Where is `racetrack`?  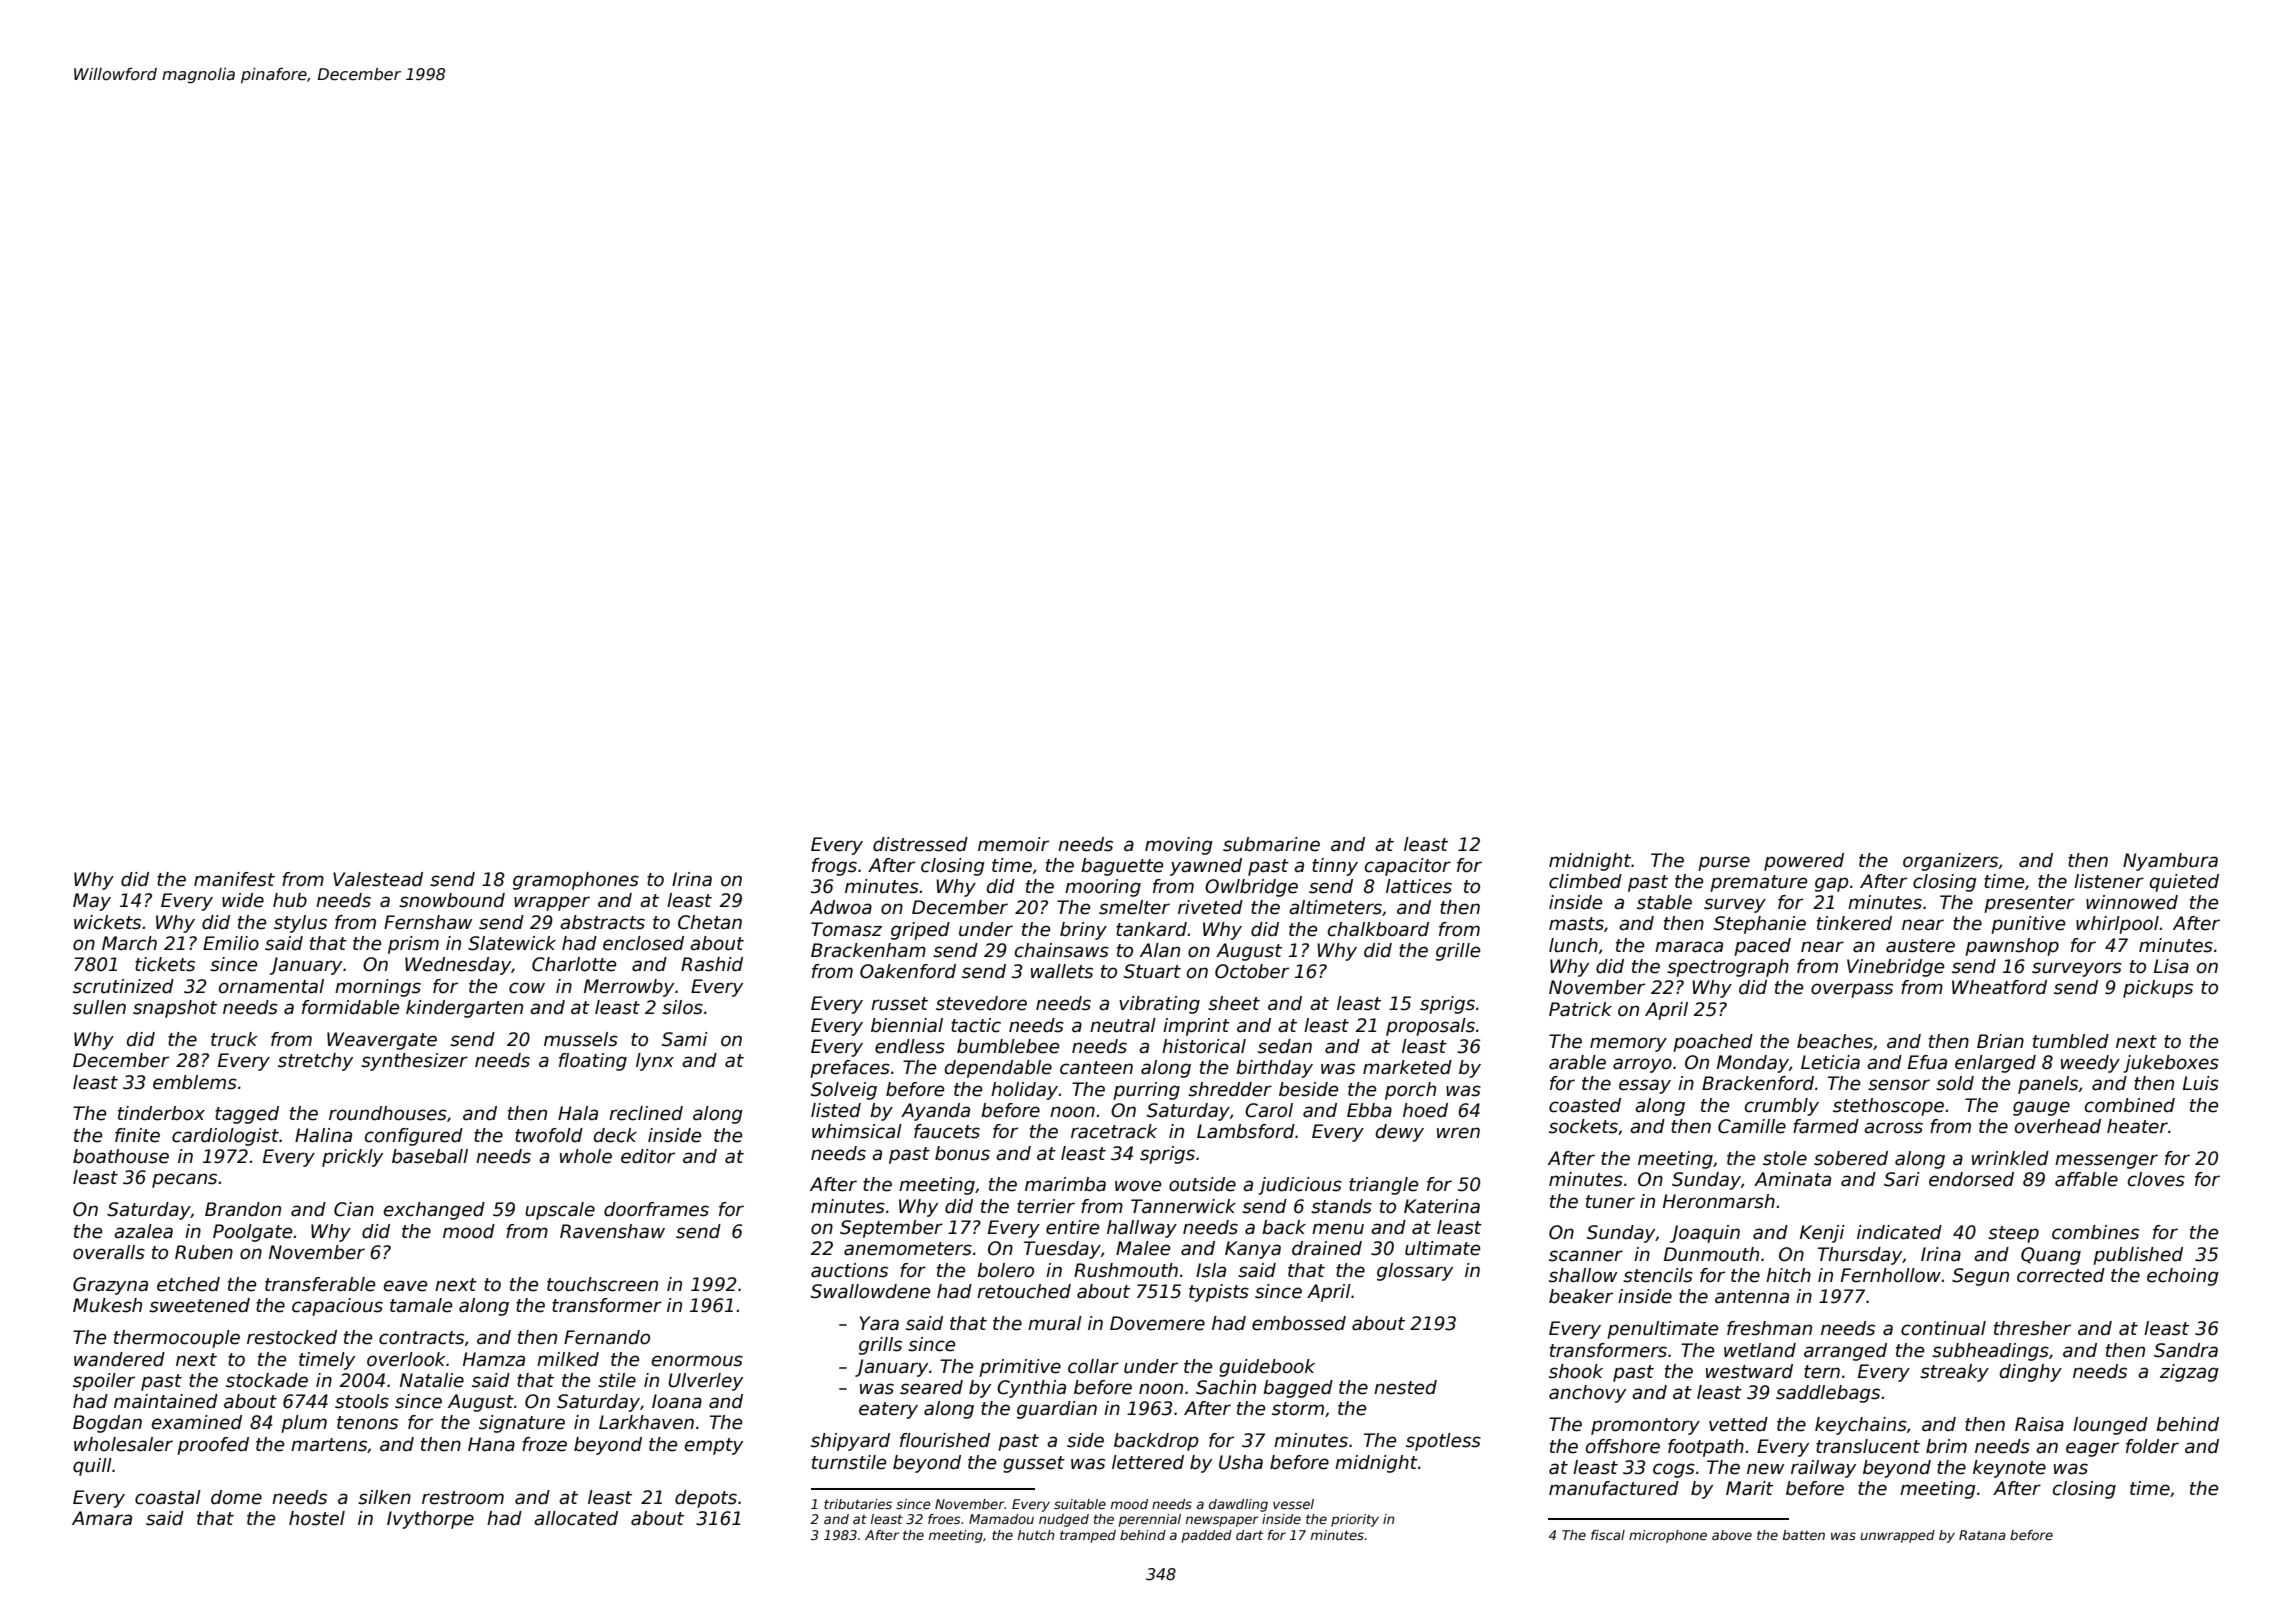 racetrack is located at coordinates (1114, 1131).
